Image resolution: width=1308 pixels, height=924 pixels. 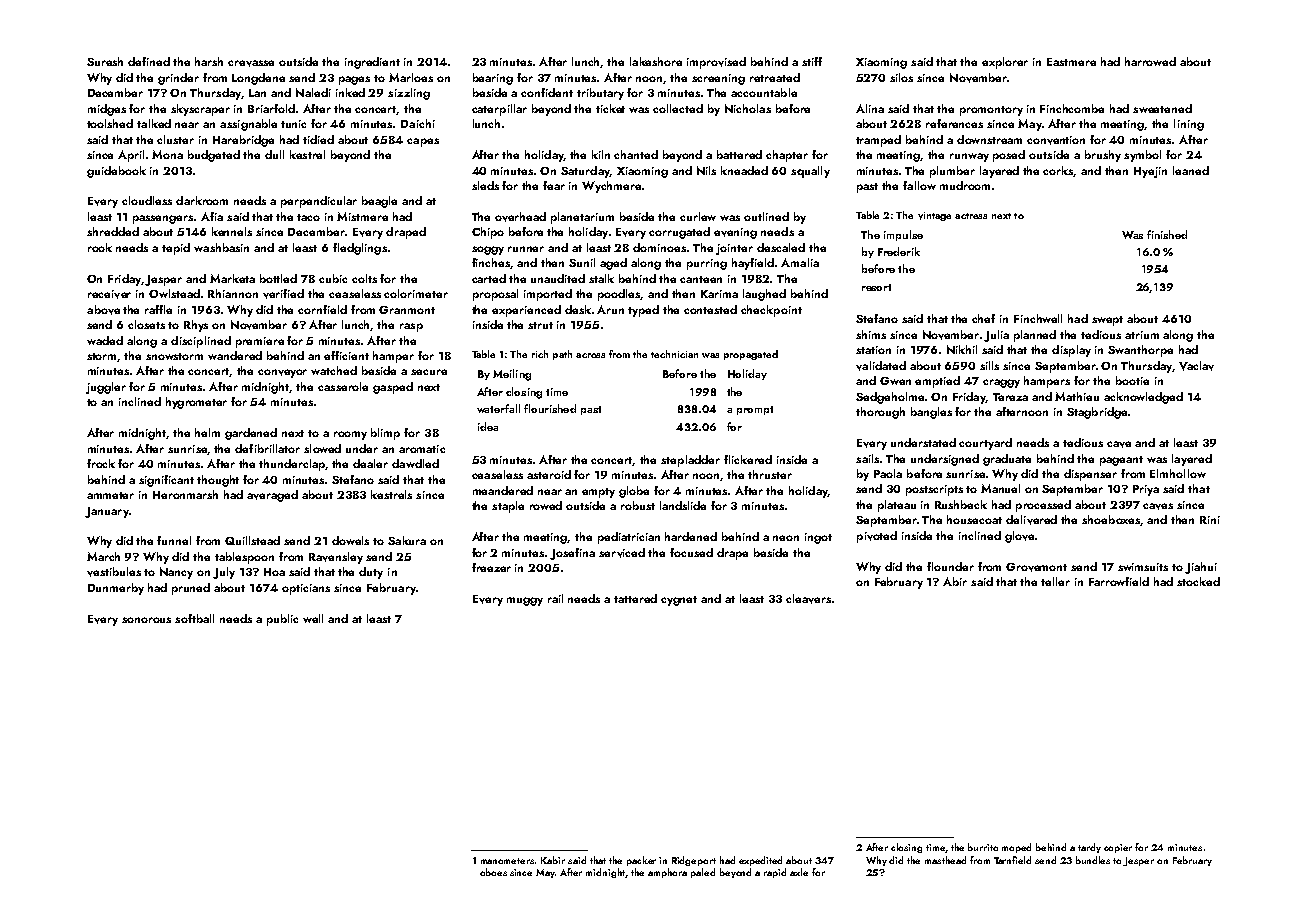 I want to click on wandered, so click(x=235, y=355).
